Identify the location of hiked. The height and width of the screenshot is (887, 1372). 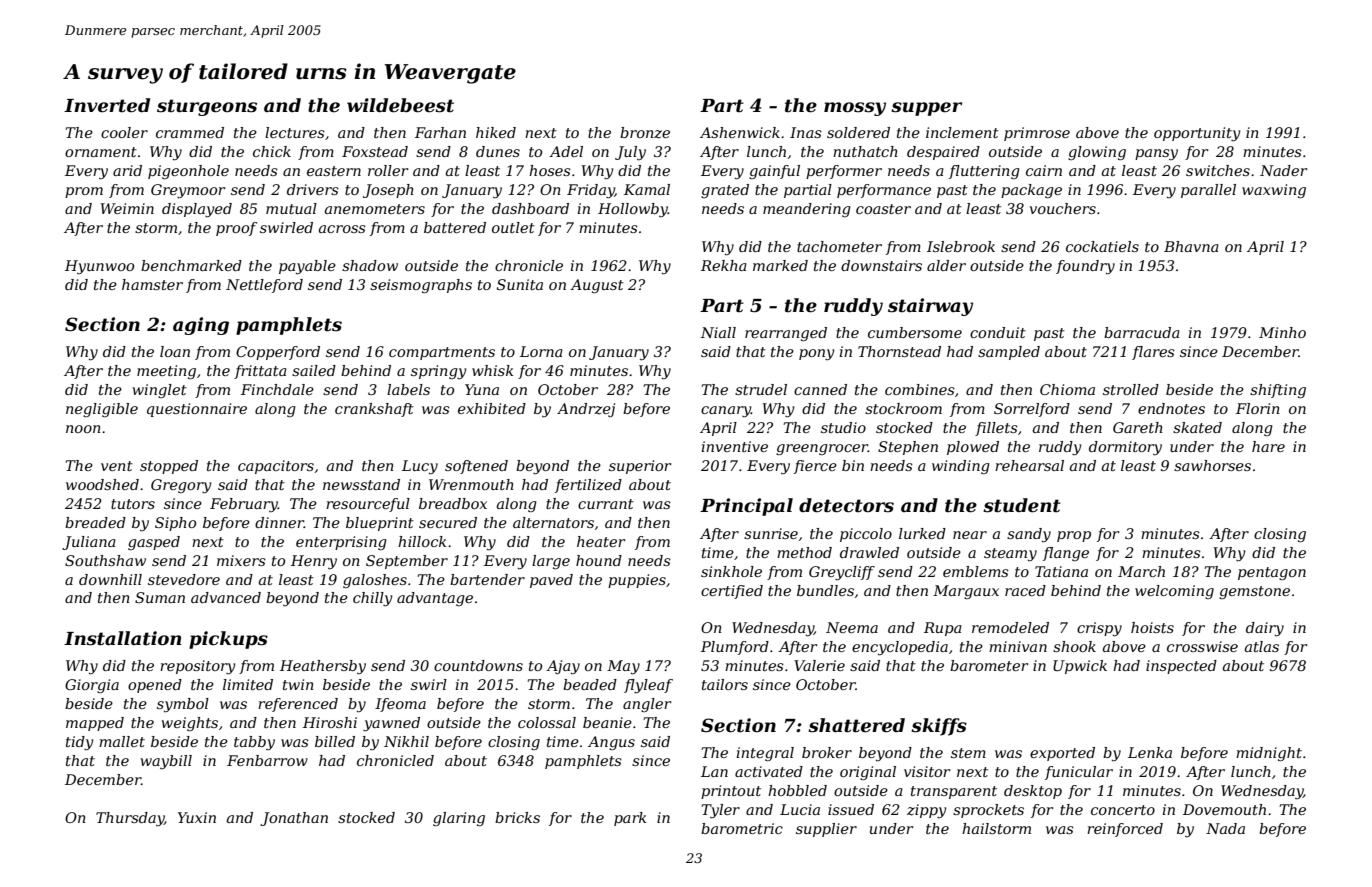
(496, 132).
